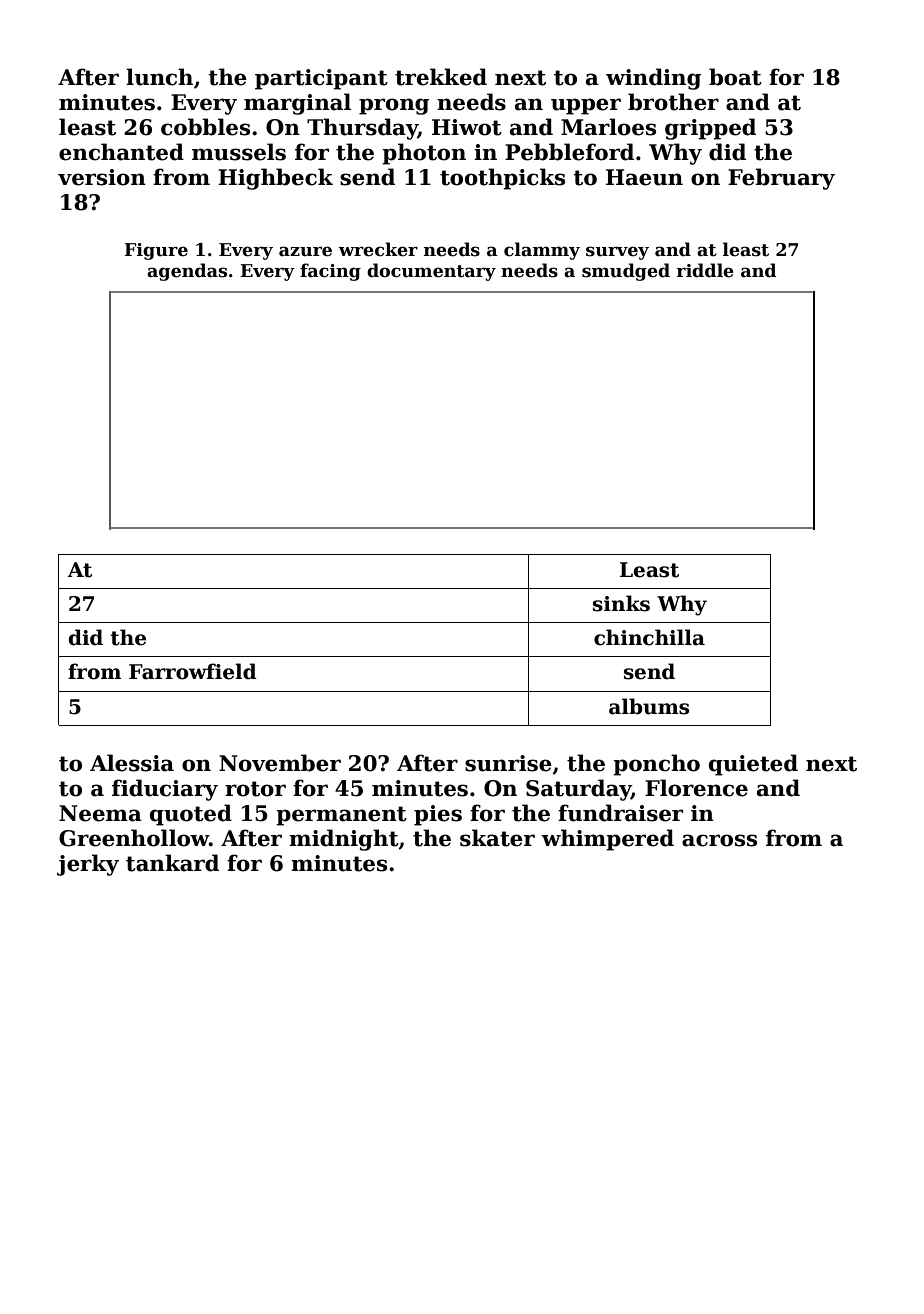 The width and height of the screenshot is (924, 1314). What do you see at coordinates (649, 706) in the screenshot?
I see `albums` at bounding box center [649, 706].
